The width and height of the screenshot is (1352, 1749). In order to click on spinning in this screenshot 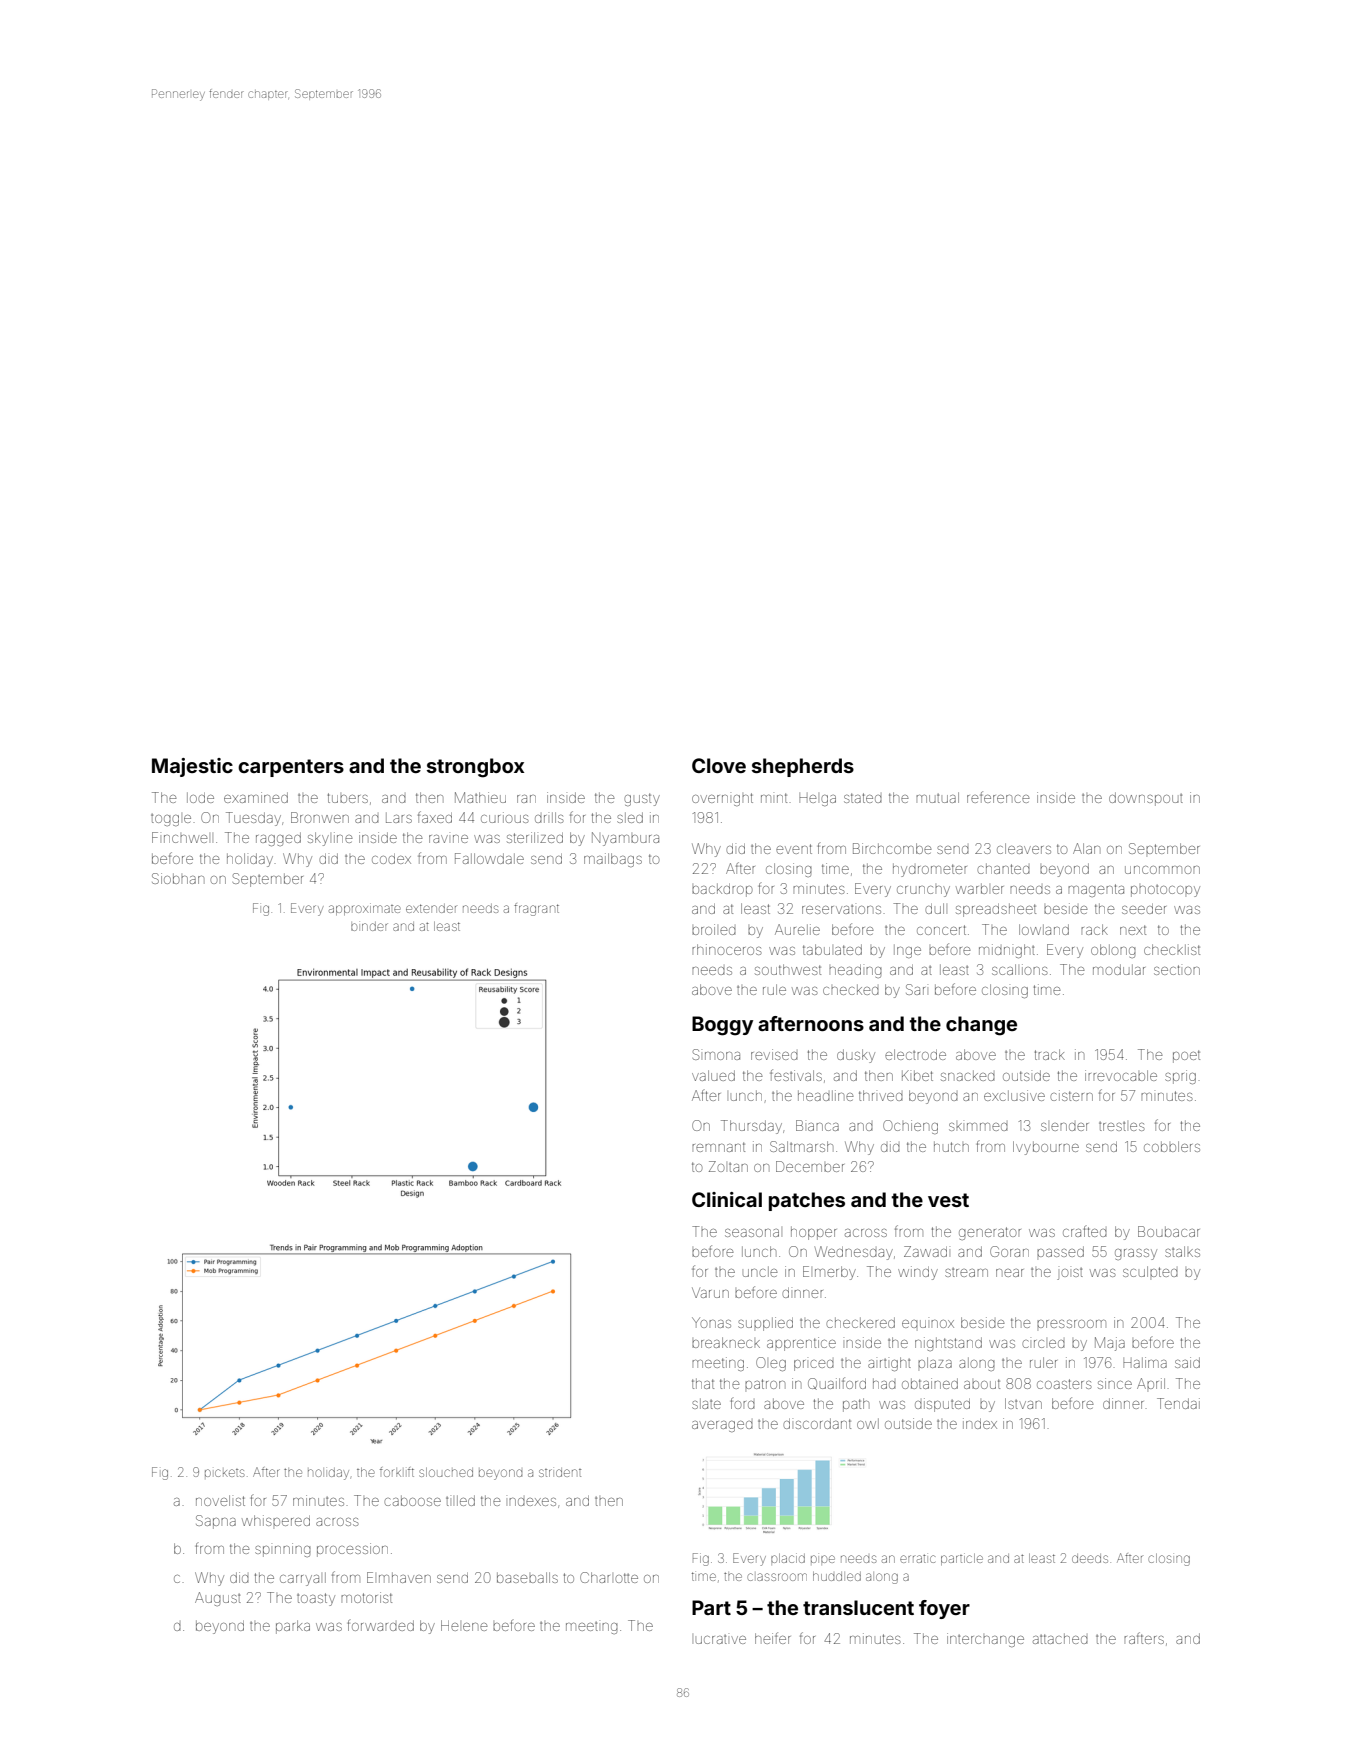, I will do `click(283, 1550)`.
